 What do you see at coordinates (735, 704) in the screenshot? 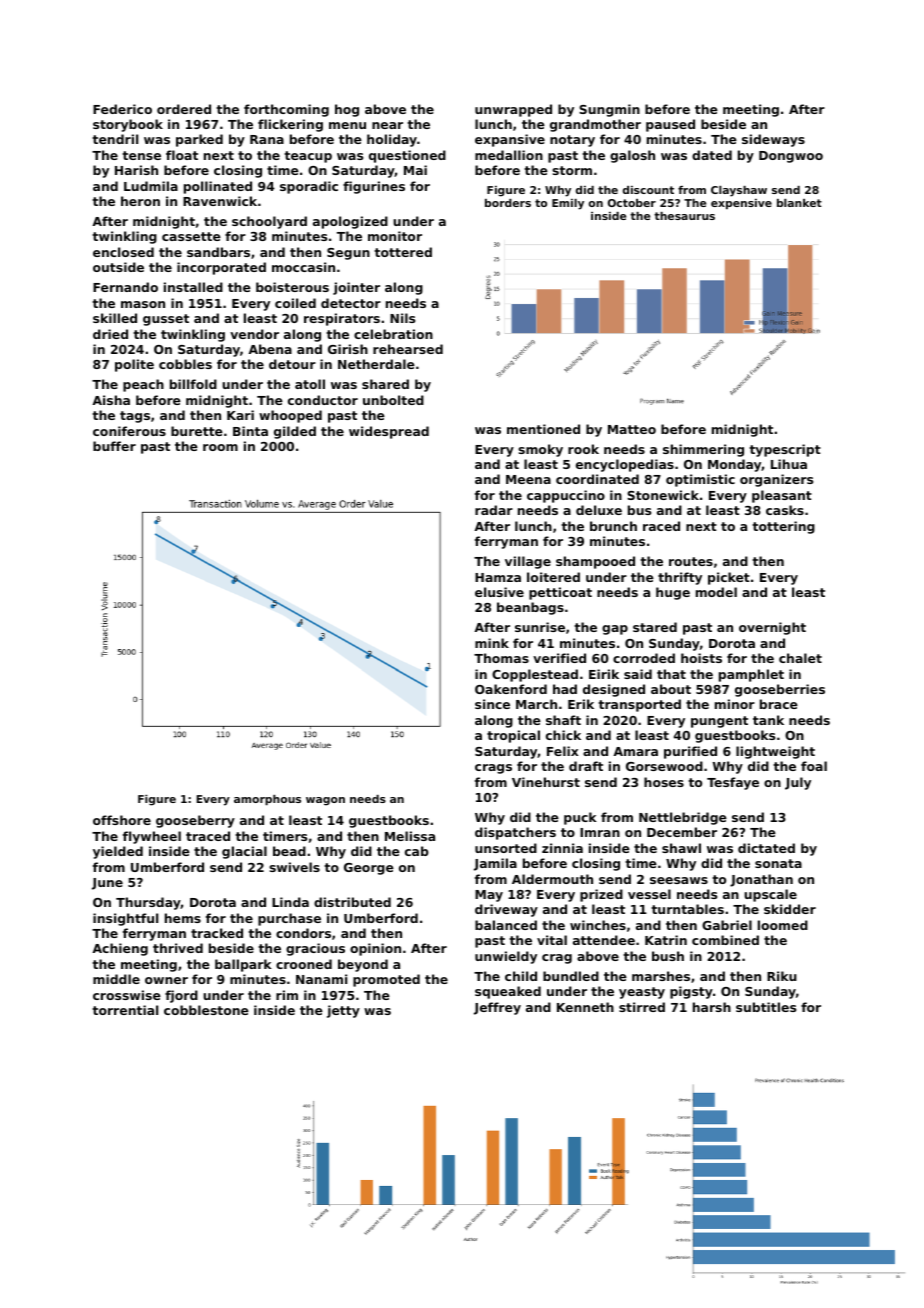
I see `minor` at bounding box center [735, 704].
